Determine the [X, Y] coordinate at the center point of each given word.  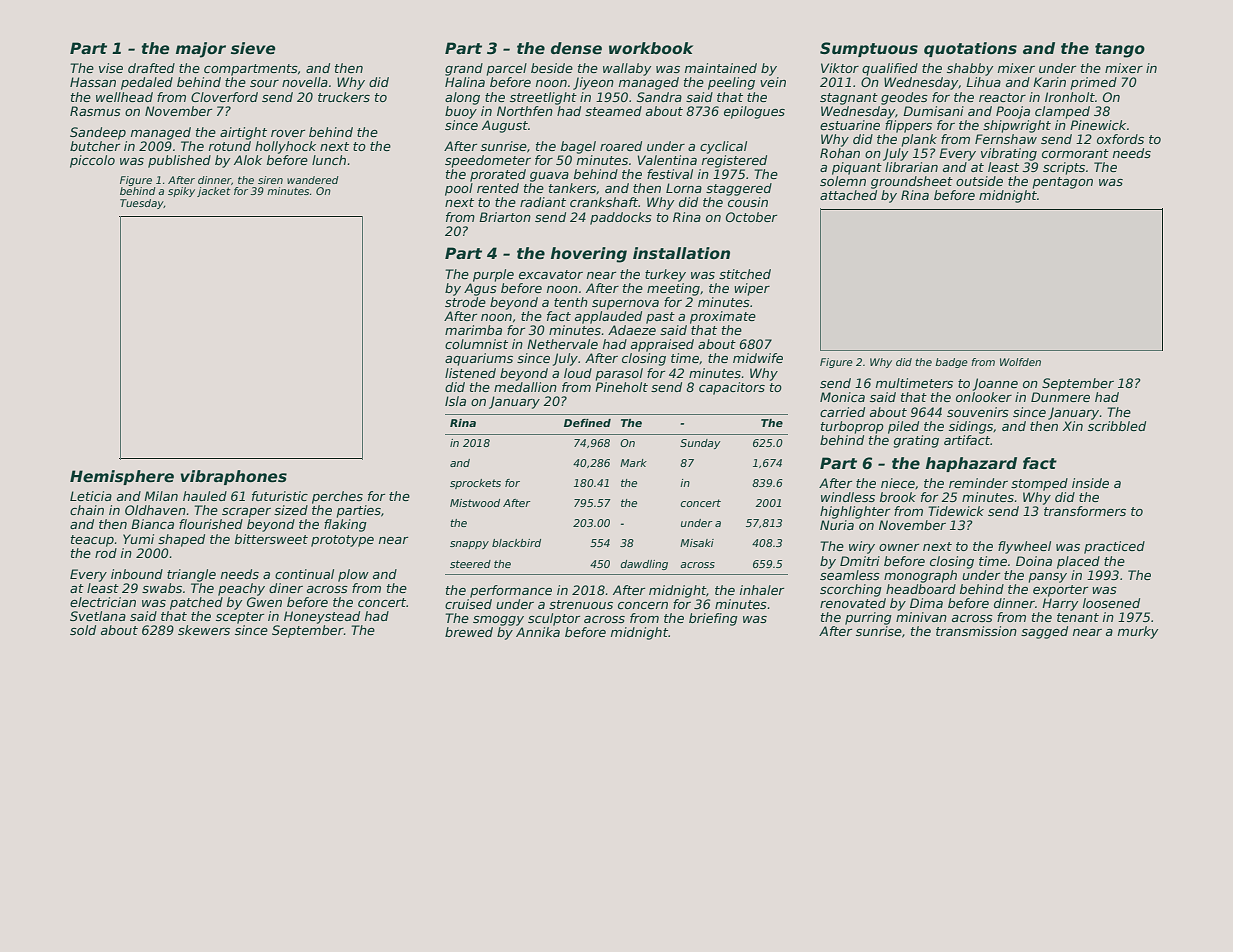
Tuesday [142, 204]
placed [1078, 562]
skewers [204, 630]
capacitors [732, 388]
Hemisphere [122, 477]
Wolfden [1020, 362]
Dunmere [1060, 397]
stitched [745, 274]
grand [464, 69]
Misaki [697, 543]
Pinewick [1098, 125]
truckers [344, 97]
